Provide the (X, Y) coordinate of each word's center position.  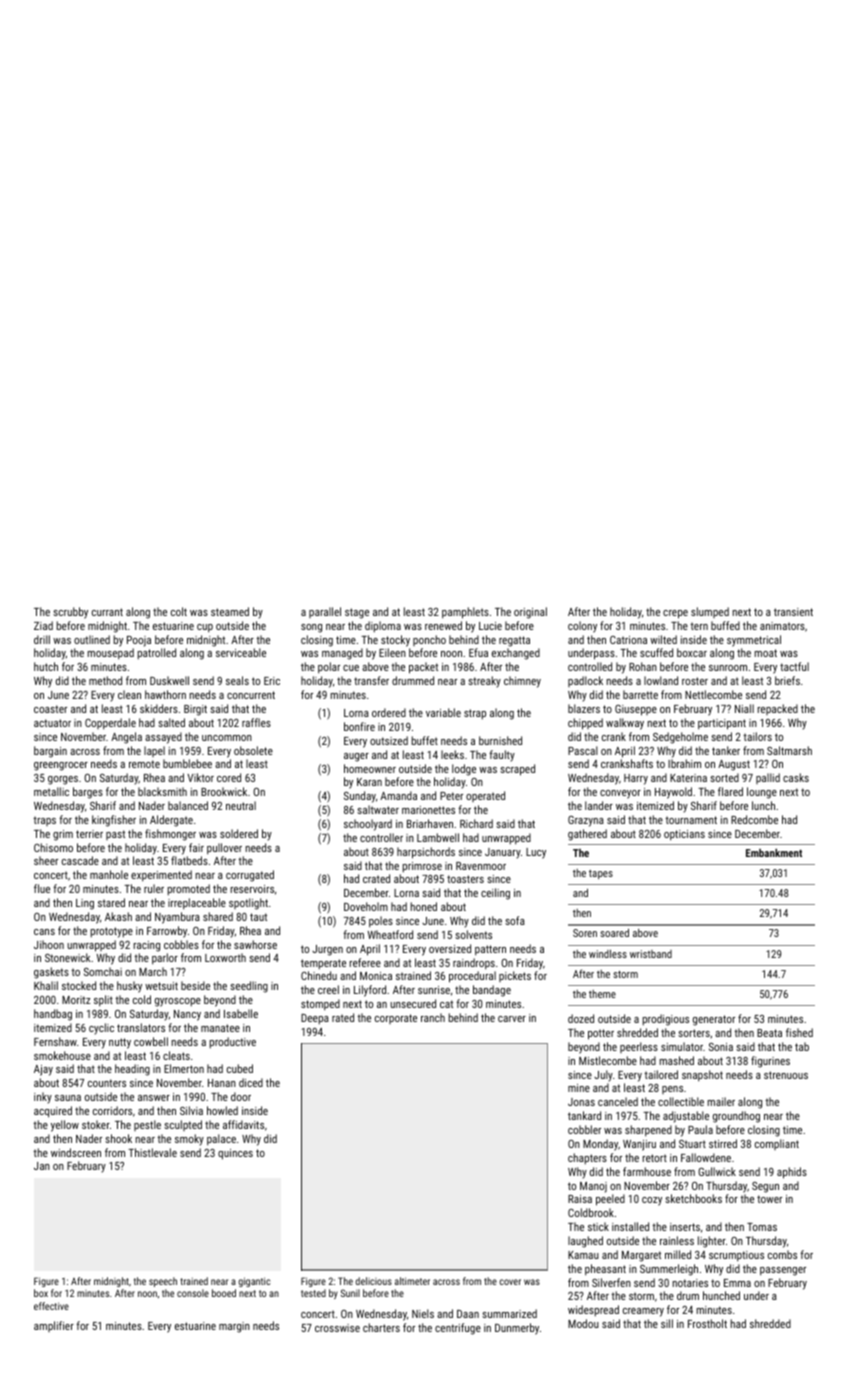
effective (51, 1306)
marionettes (428, 810)
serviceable (241, 652)
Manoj (593, 1187)
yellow (65, 1126)
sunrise (434, 990)
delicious (373, 1281)
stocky (395, 641)
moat (765, 653)
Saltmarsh (789, 750)
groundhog (736, 1117)
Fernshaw (55, 1041)
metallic (51, 791)
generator (714, 1020)
